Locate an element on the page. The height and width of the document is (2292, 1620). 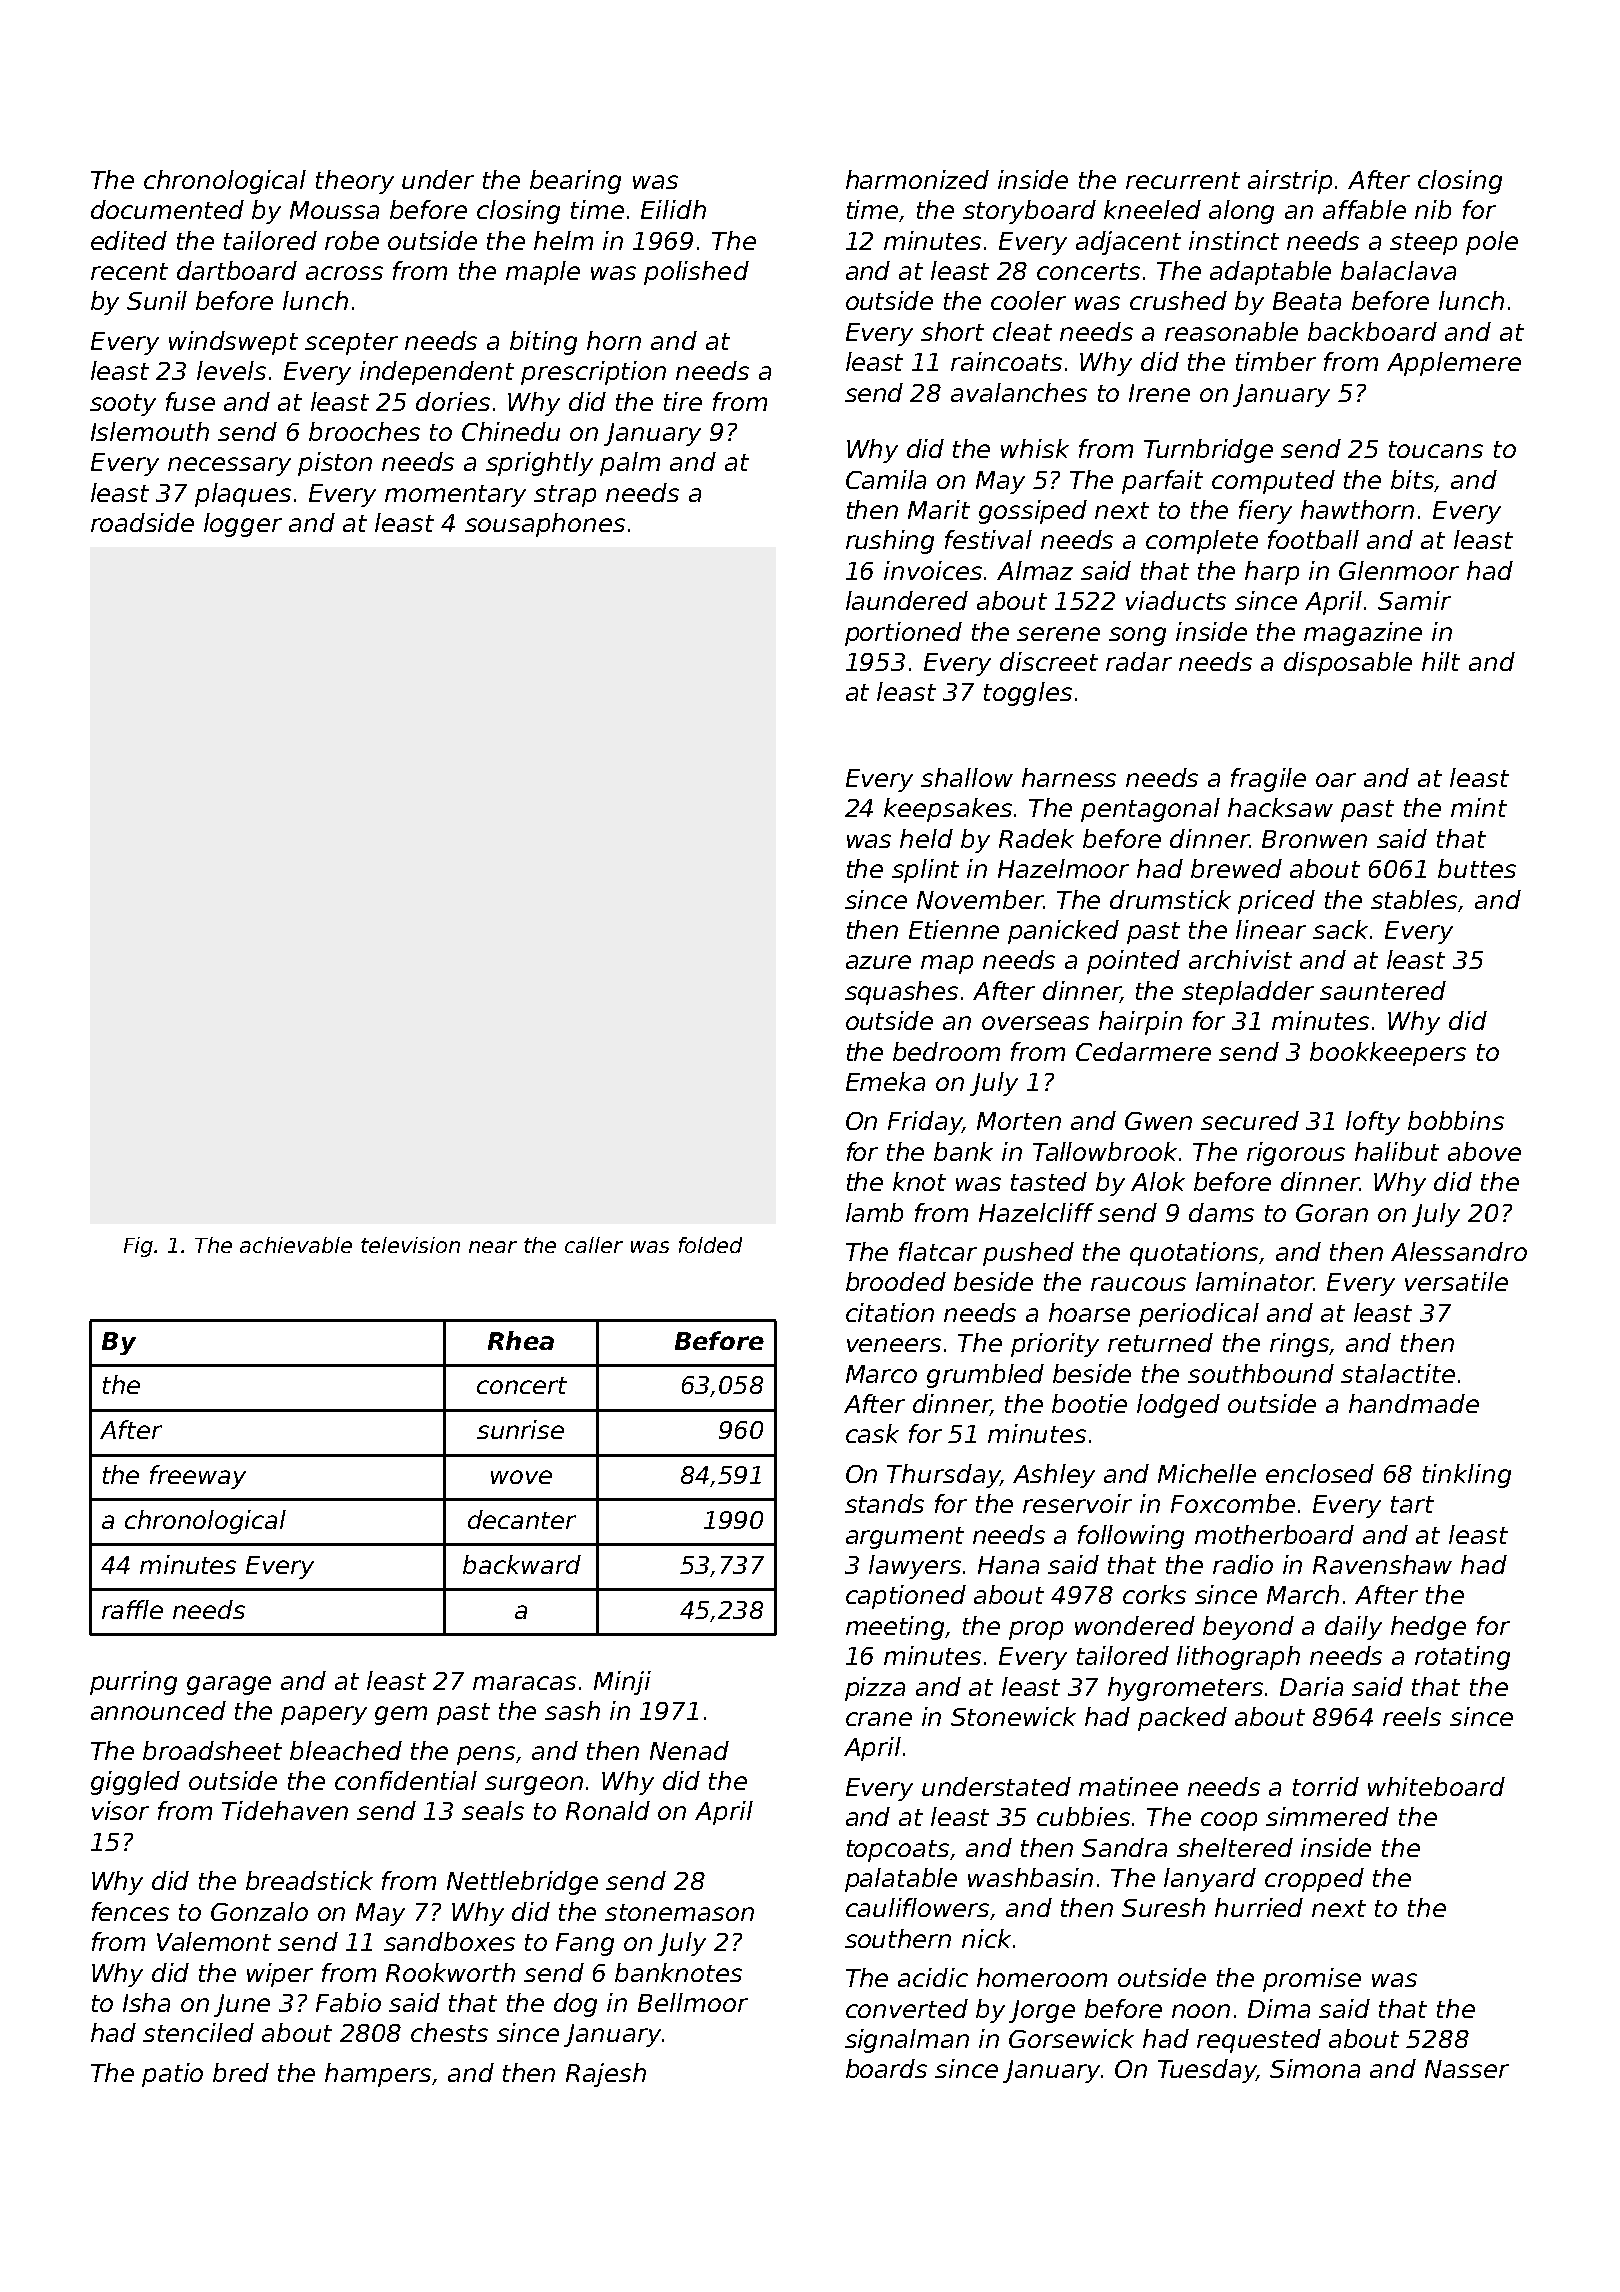
hurried is located at coordinates (1259, 1907).
